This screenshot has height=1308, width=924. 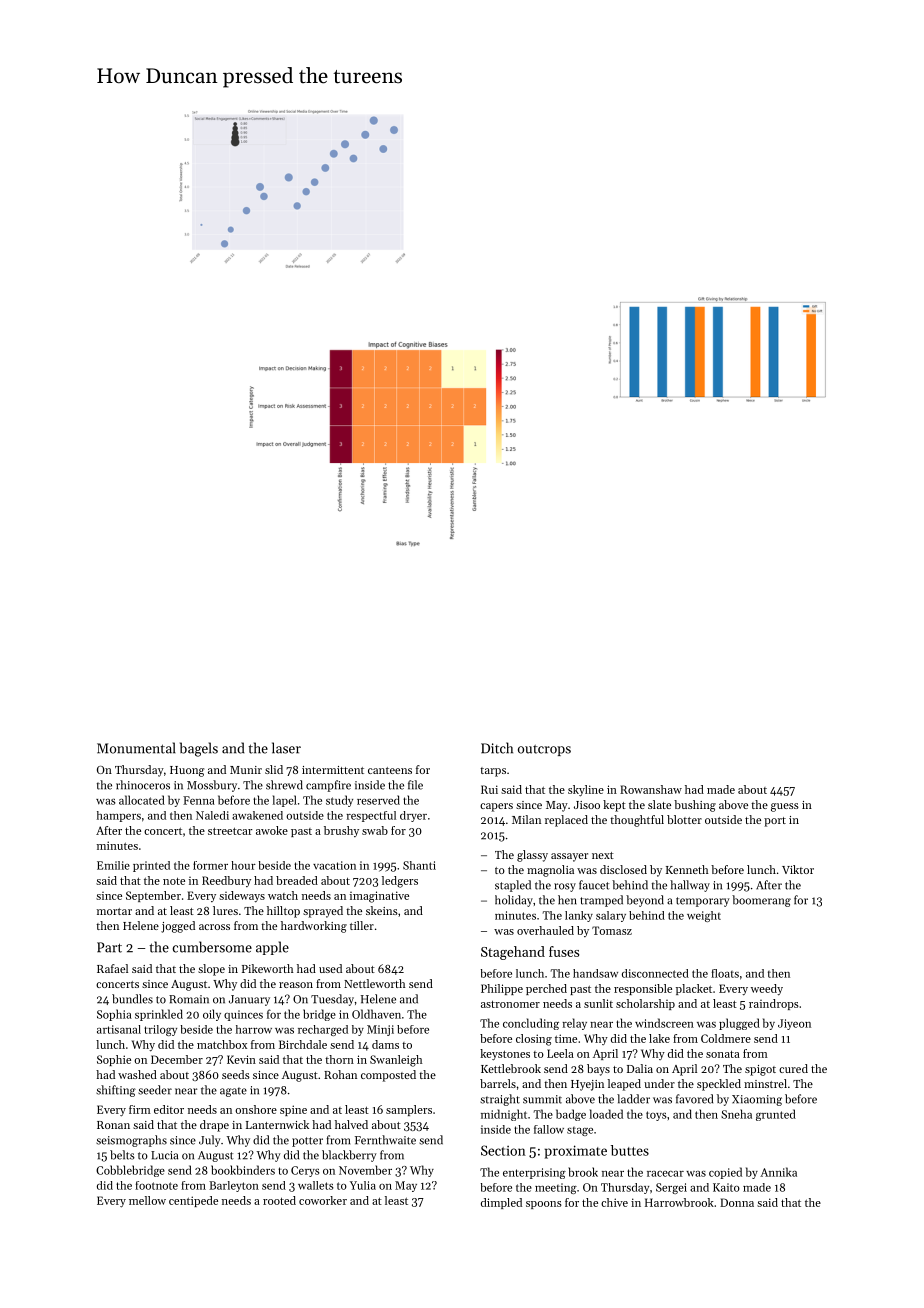 What do you see at coordinates (363, 1185) in the screenshot?
I see `Yulia` at bounding box center [363, 1185].
